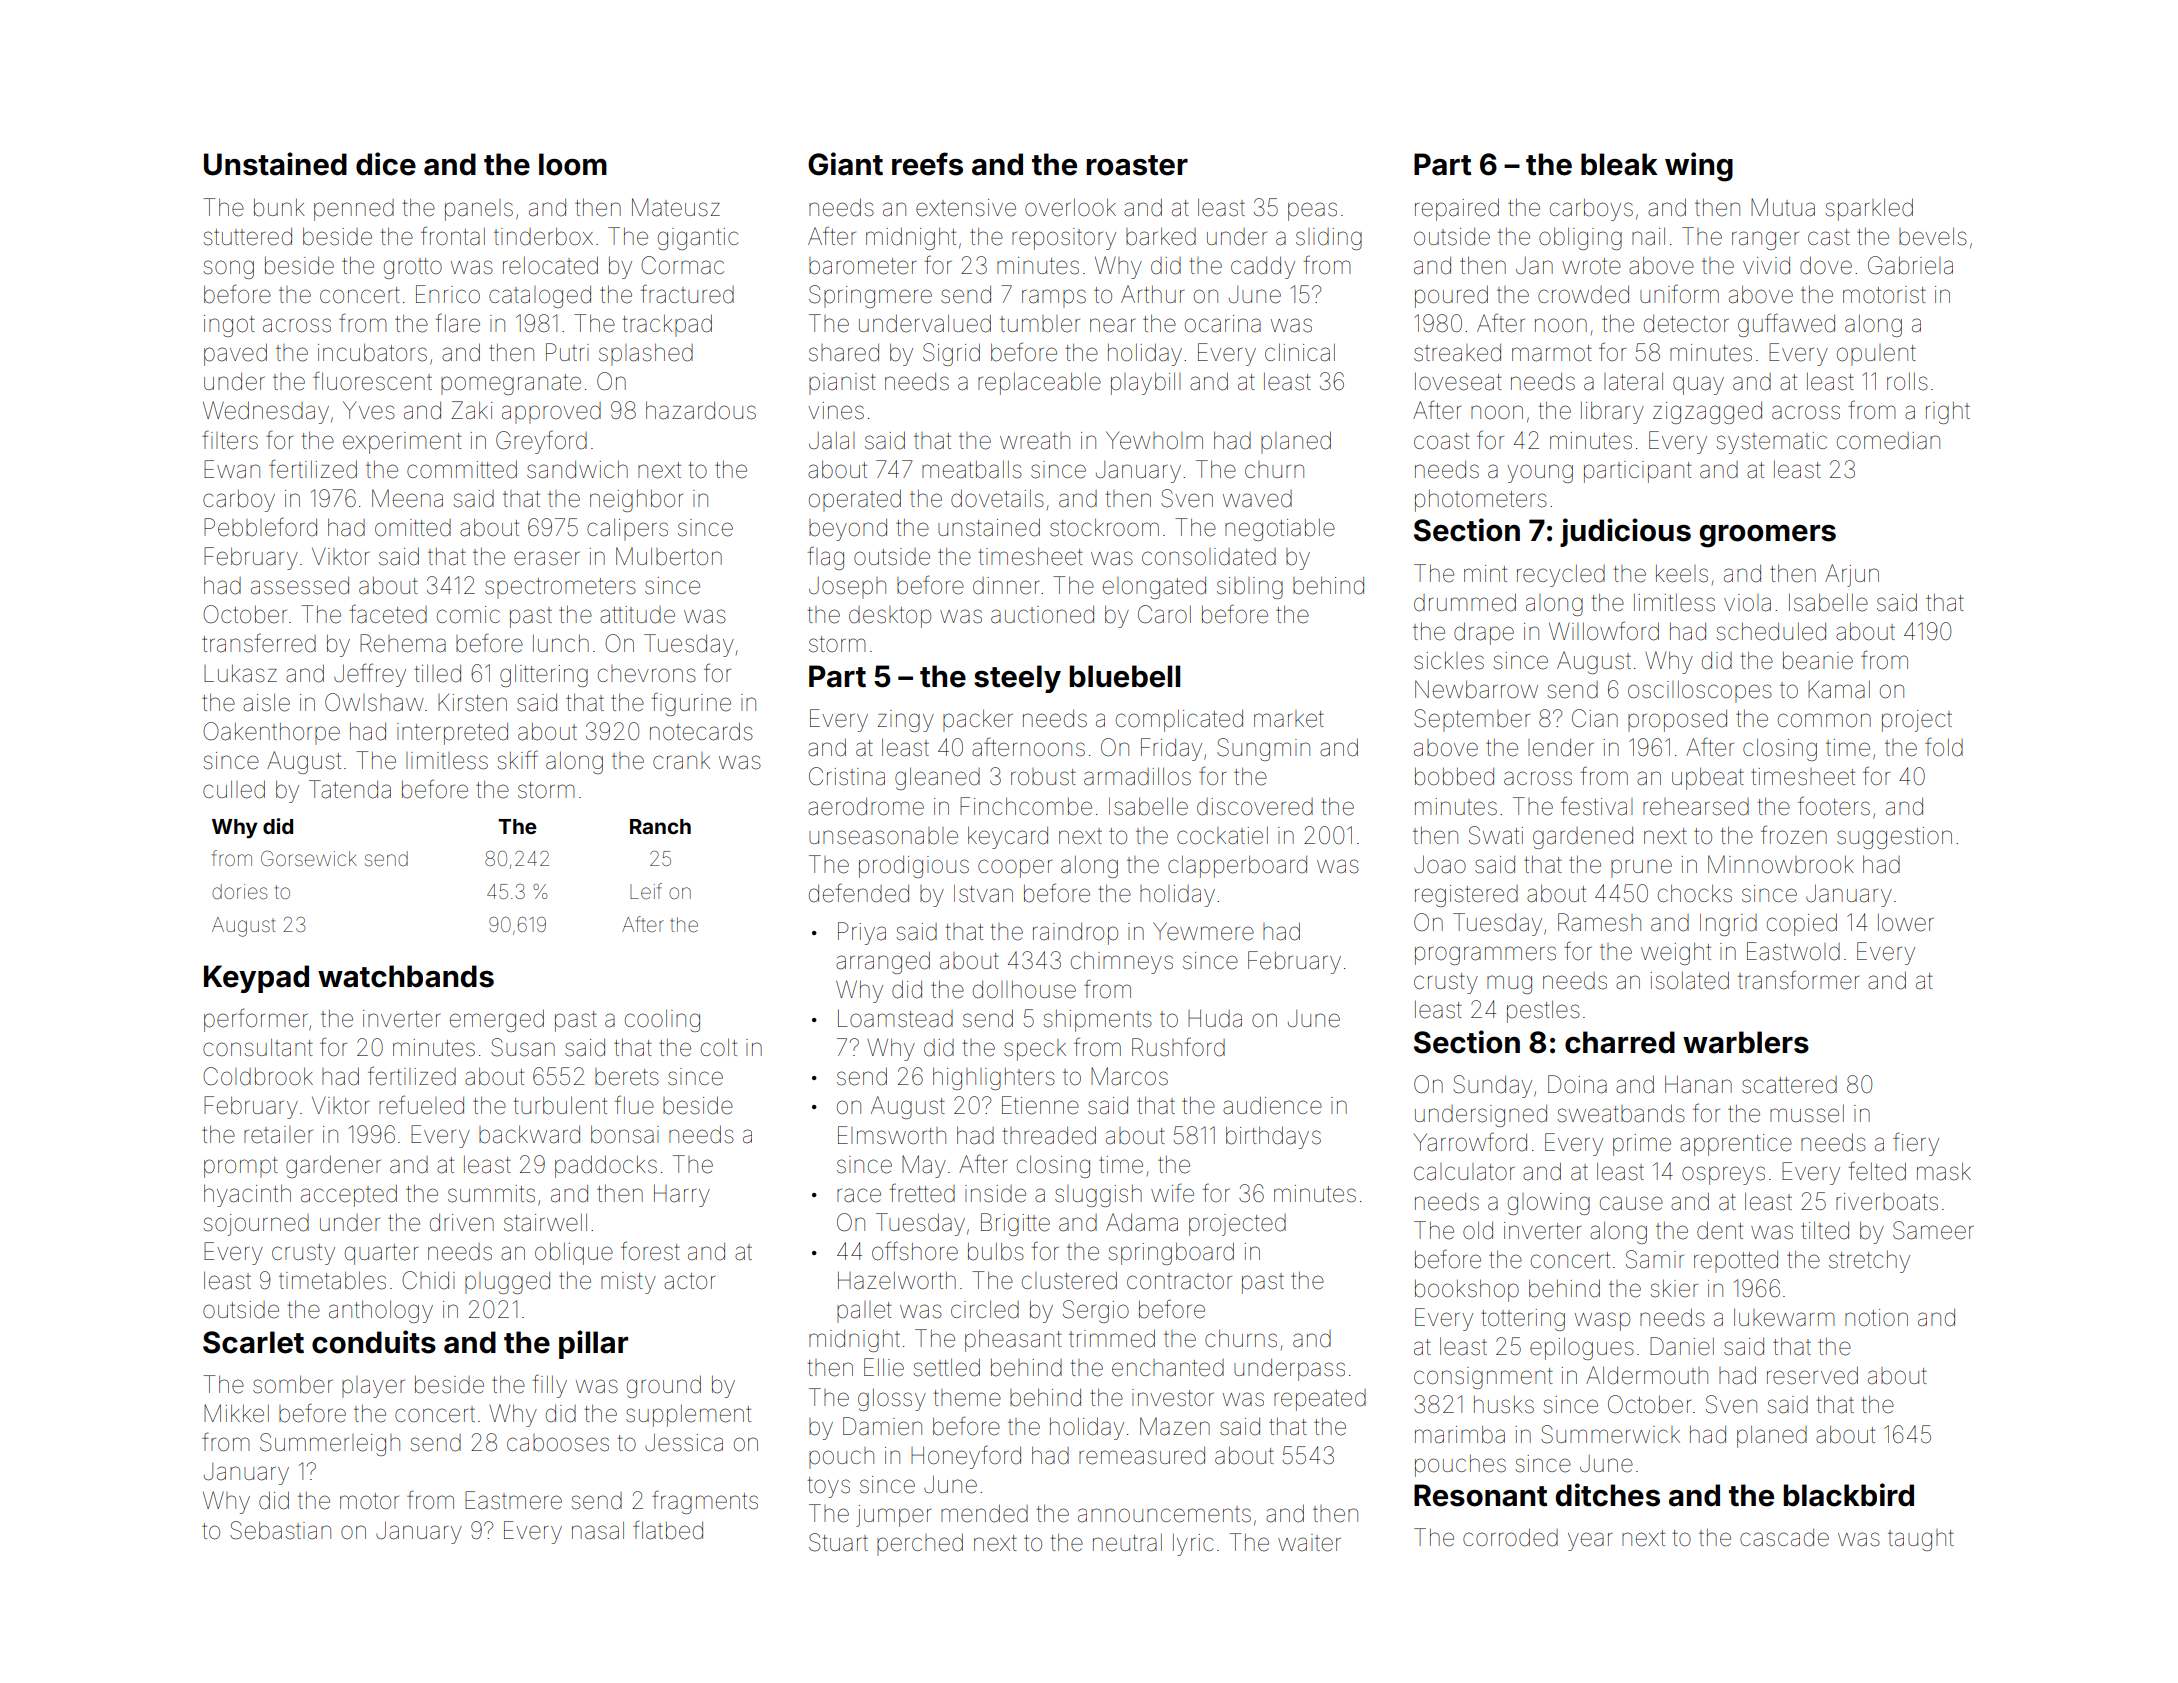 This screenshot has width=2178, height=1683. What do you see at coordinates (1876, 355) in the screenshot?
I see `opulent` at bounding box center [1876, 355].
